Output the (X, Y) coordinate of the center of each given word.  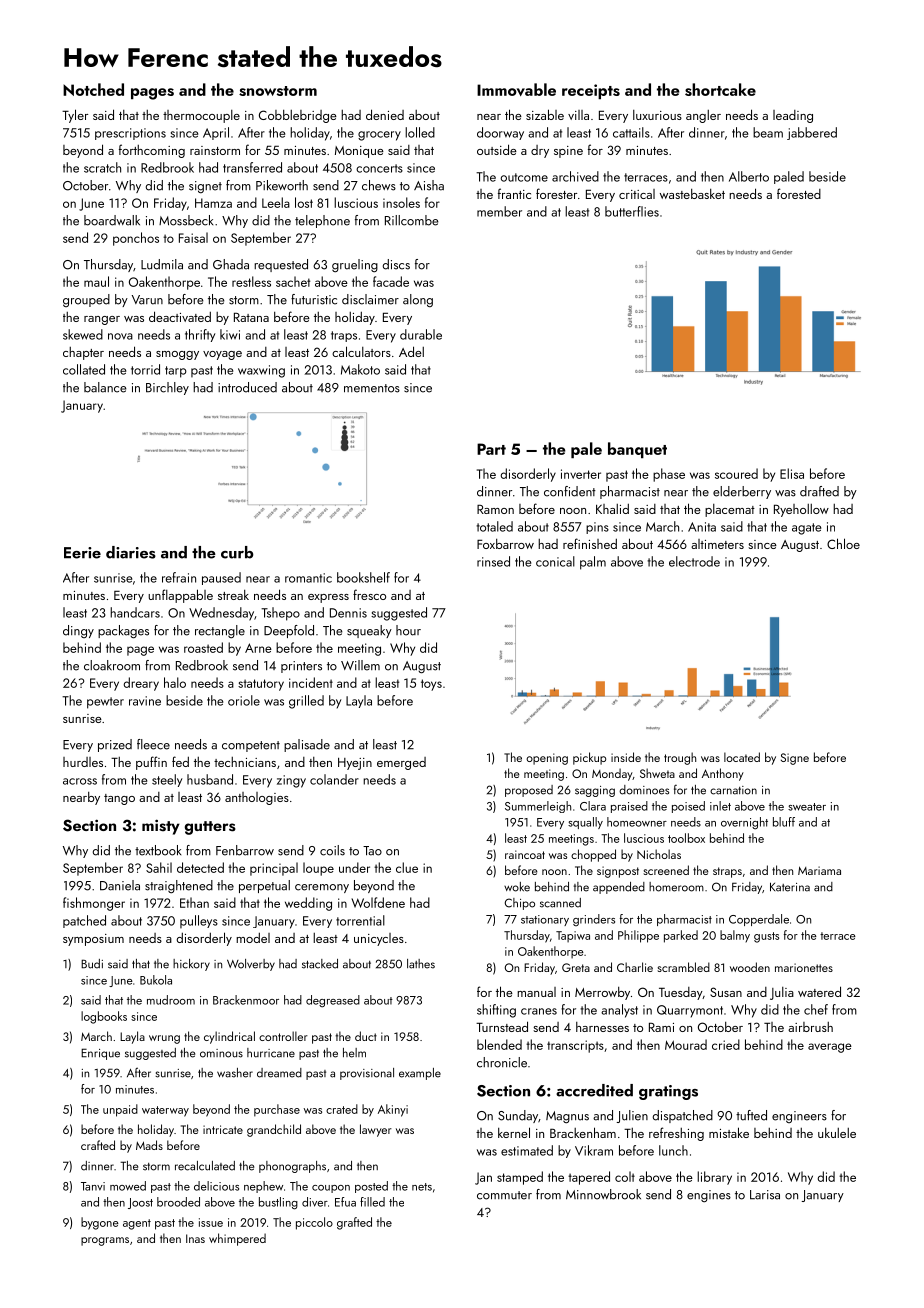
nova (120, 336)
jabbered (812, 133)
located (742, 757)
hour (408, 630)
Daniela (120, 885)
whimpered (237, 1239)
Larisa (765, 1195)
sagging (595, 791)
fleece (153, 744)
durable (421, 334)
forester (556, 193)
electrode (694, 561)
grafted (354, 1223)
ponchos (136, 239)
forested (799, 193)
